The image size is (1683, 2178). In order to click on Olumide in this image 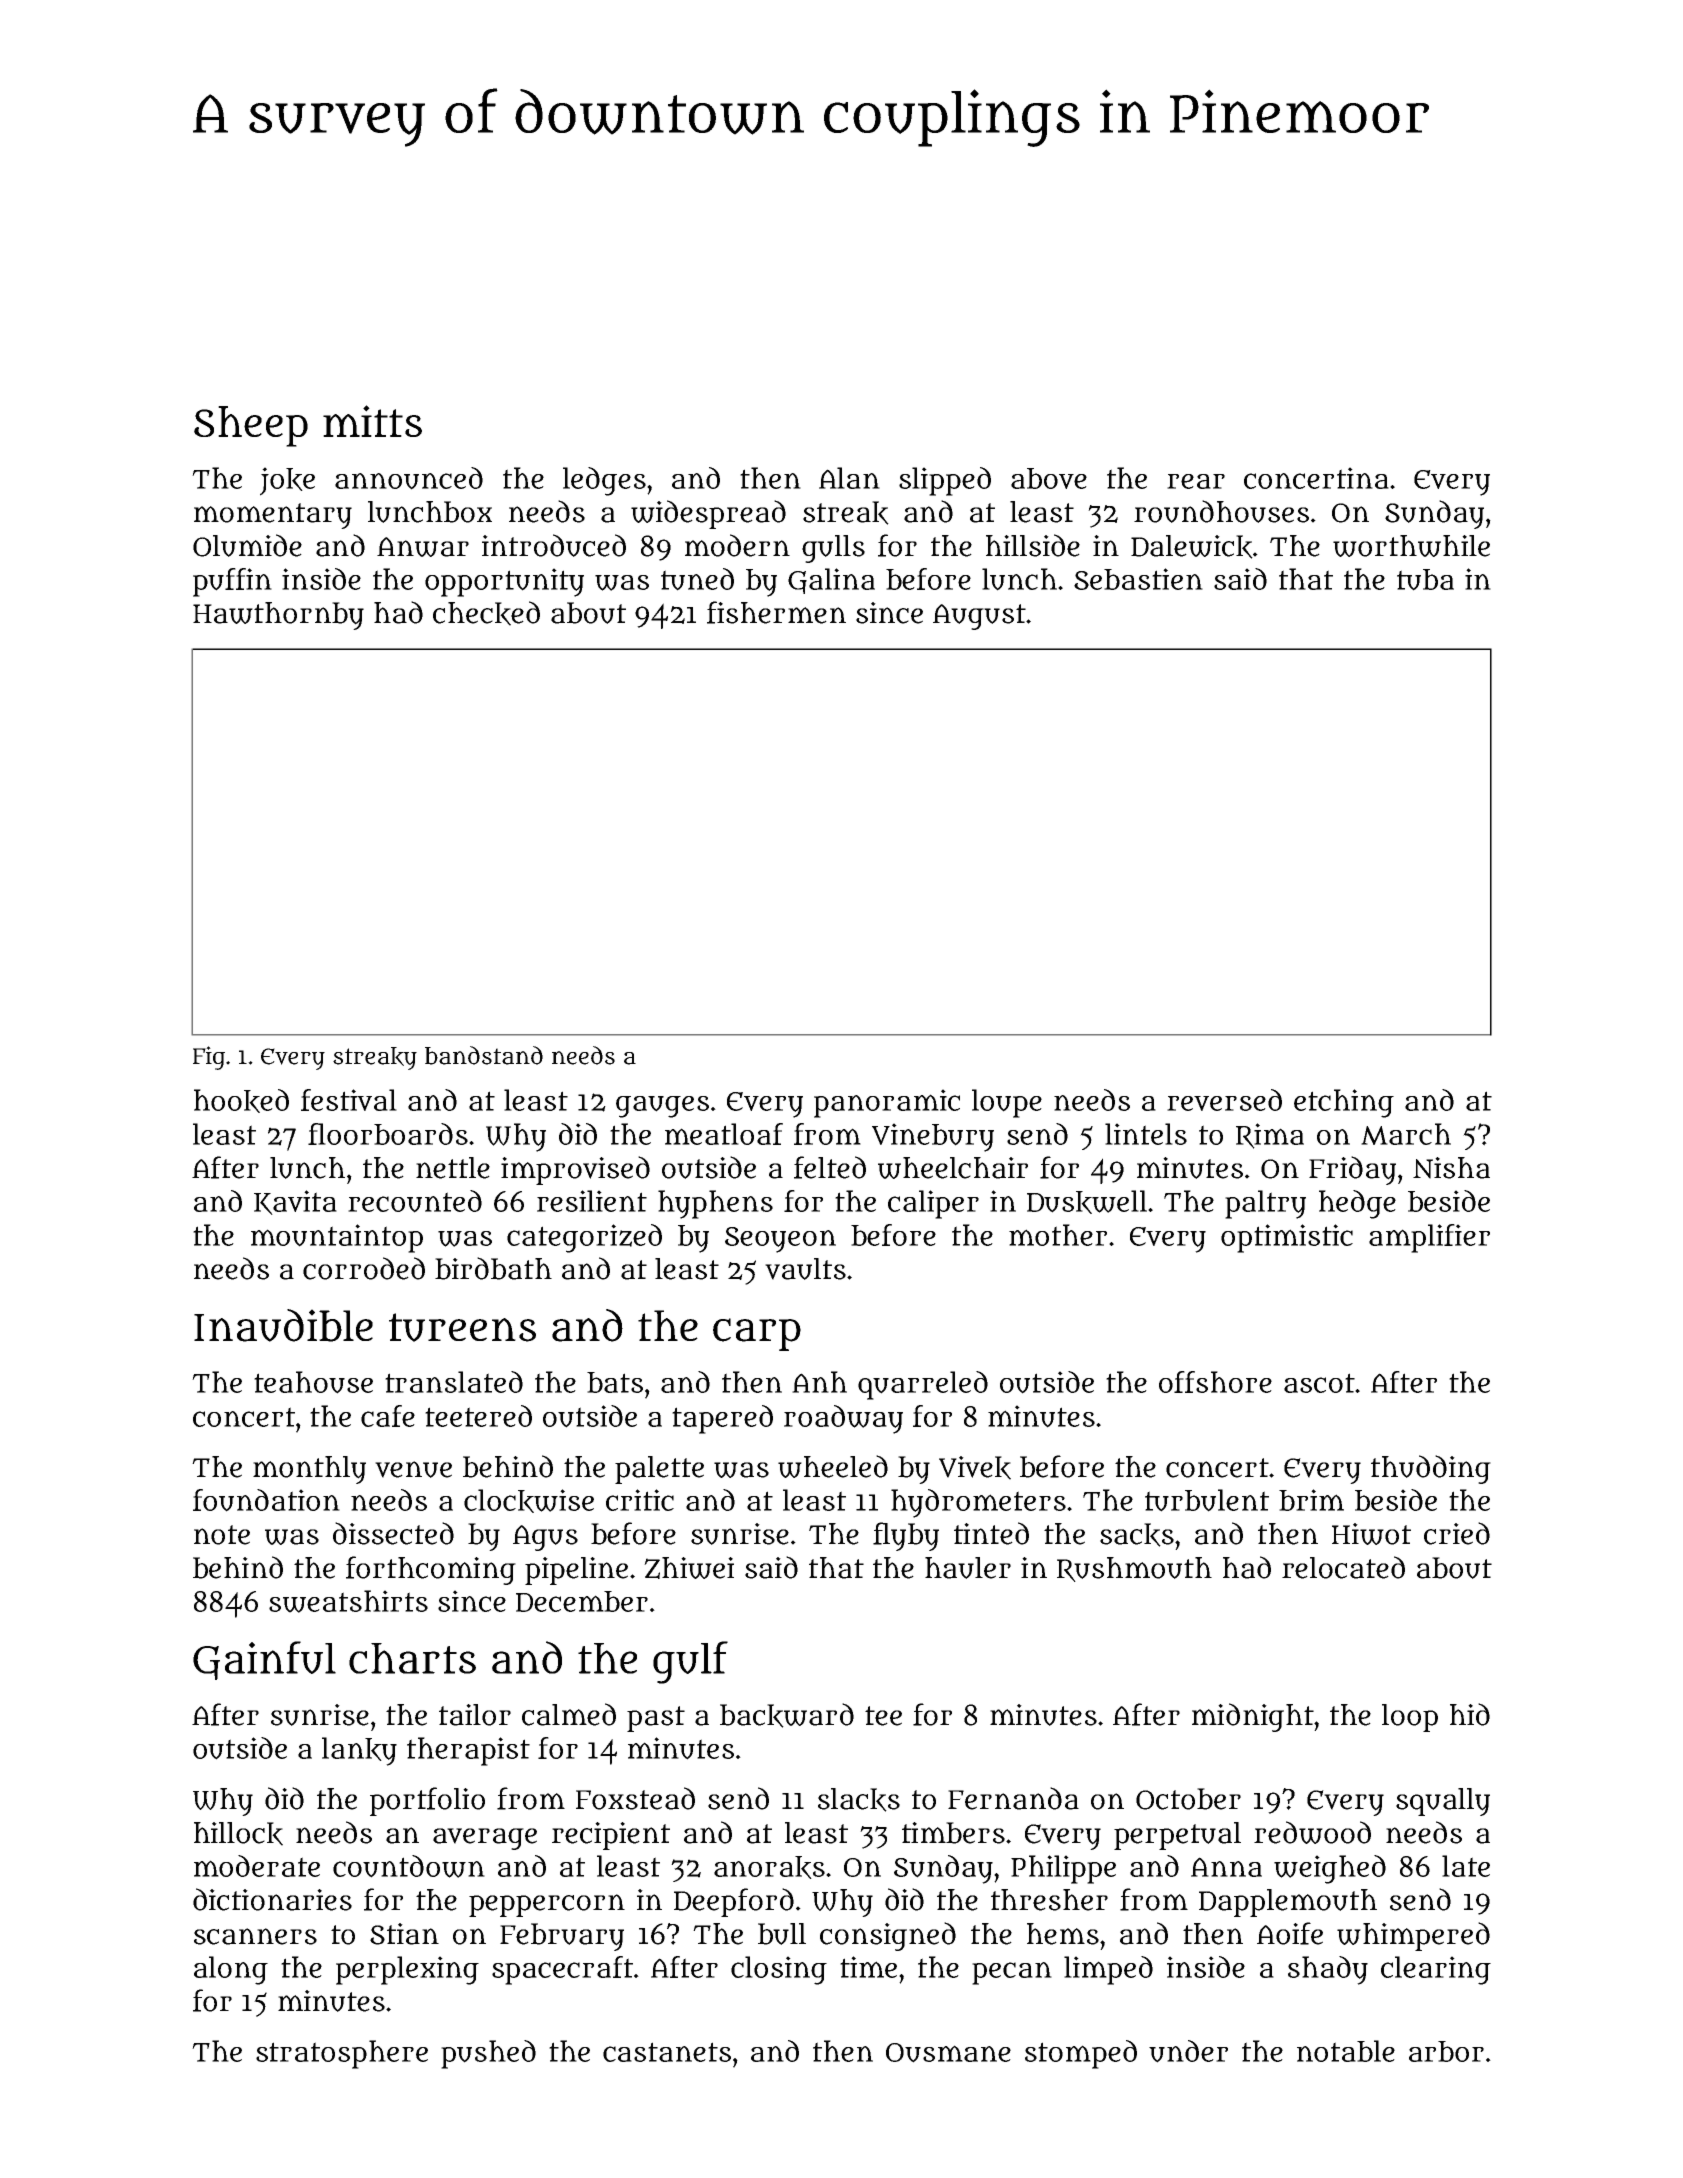, I will do `click(247, 545)`.
